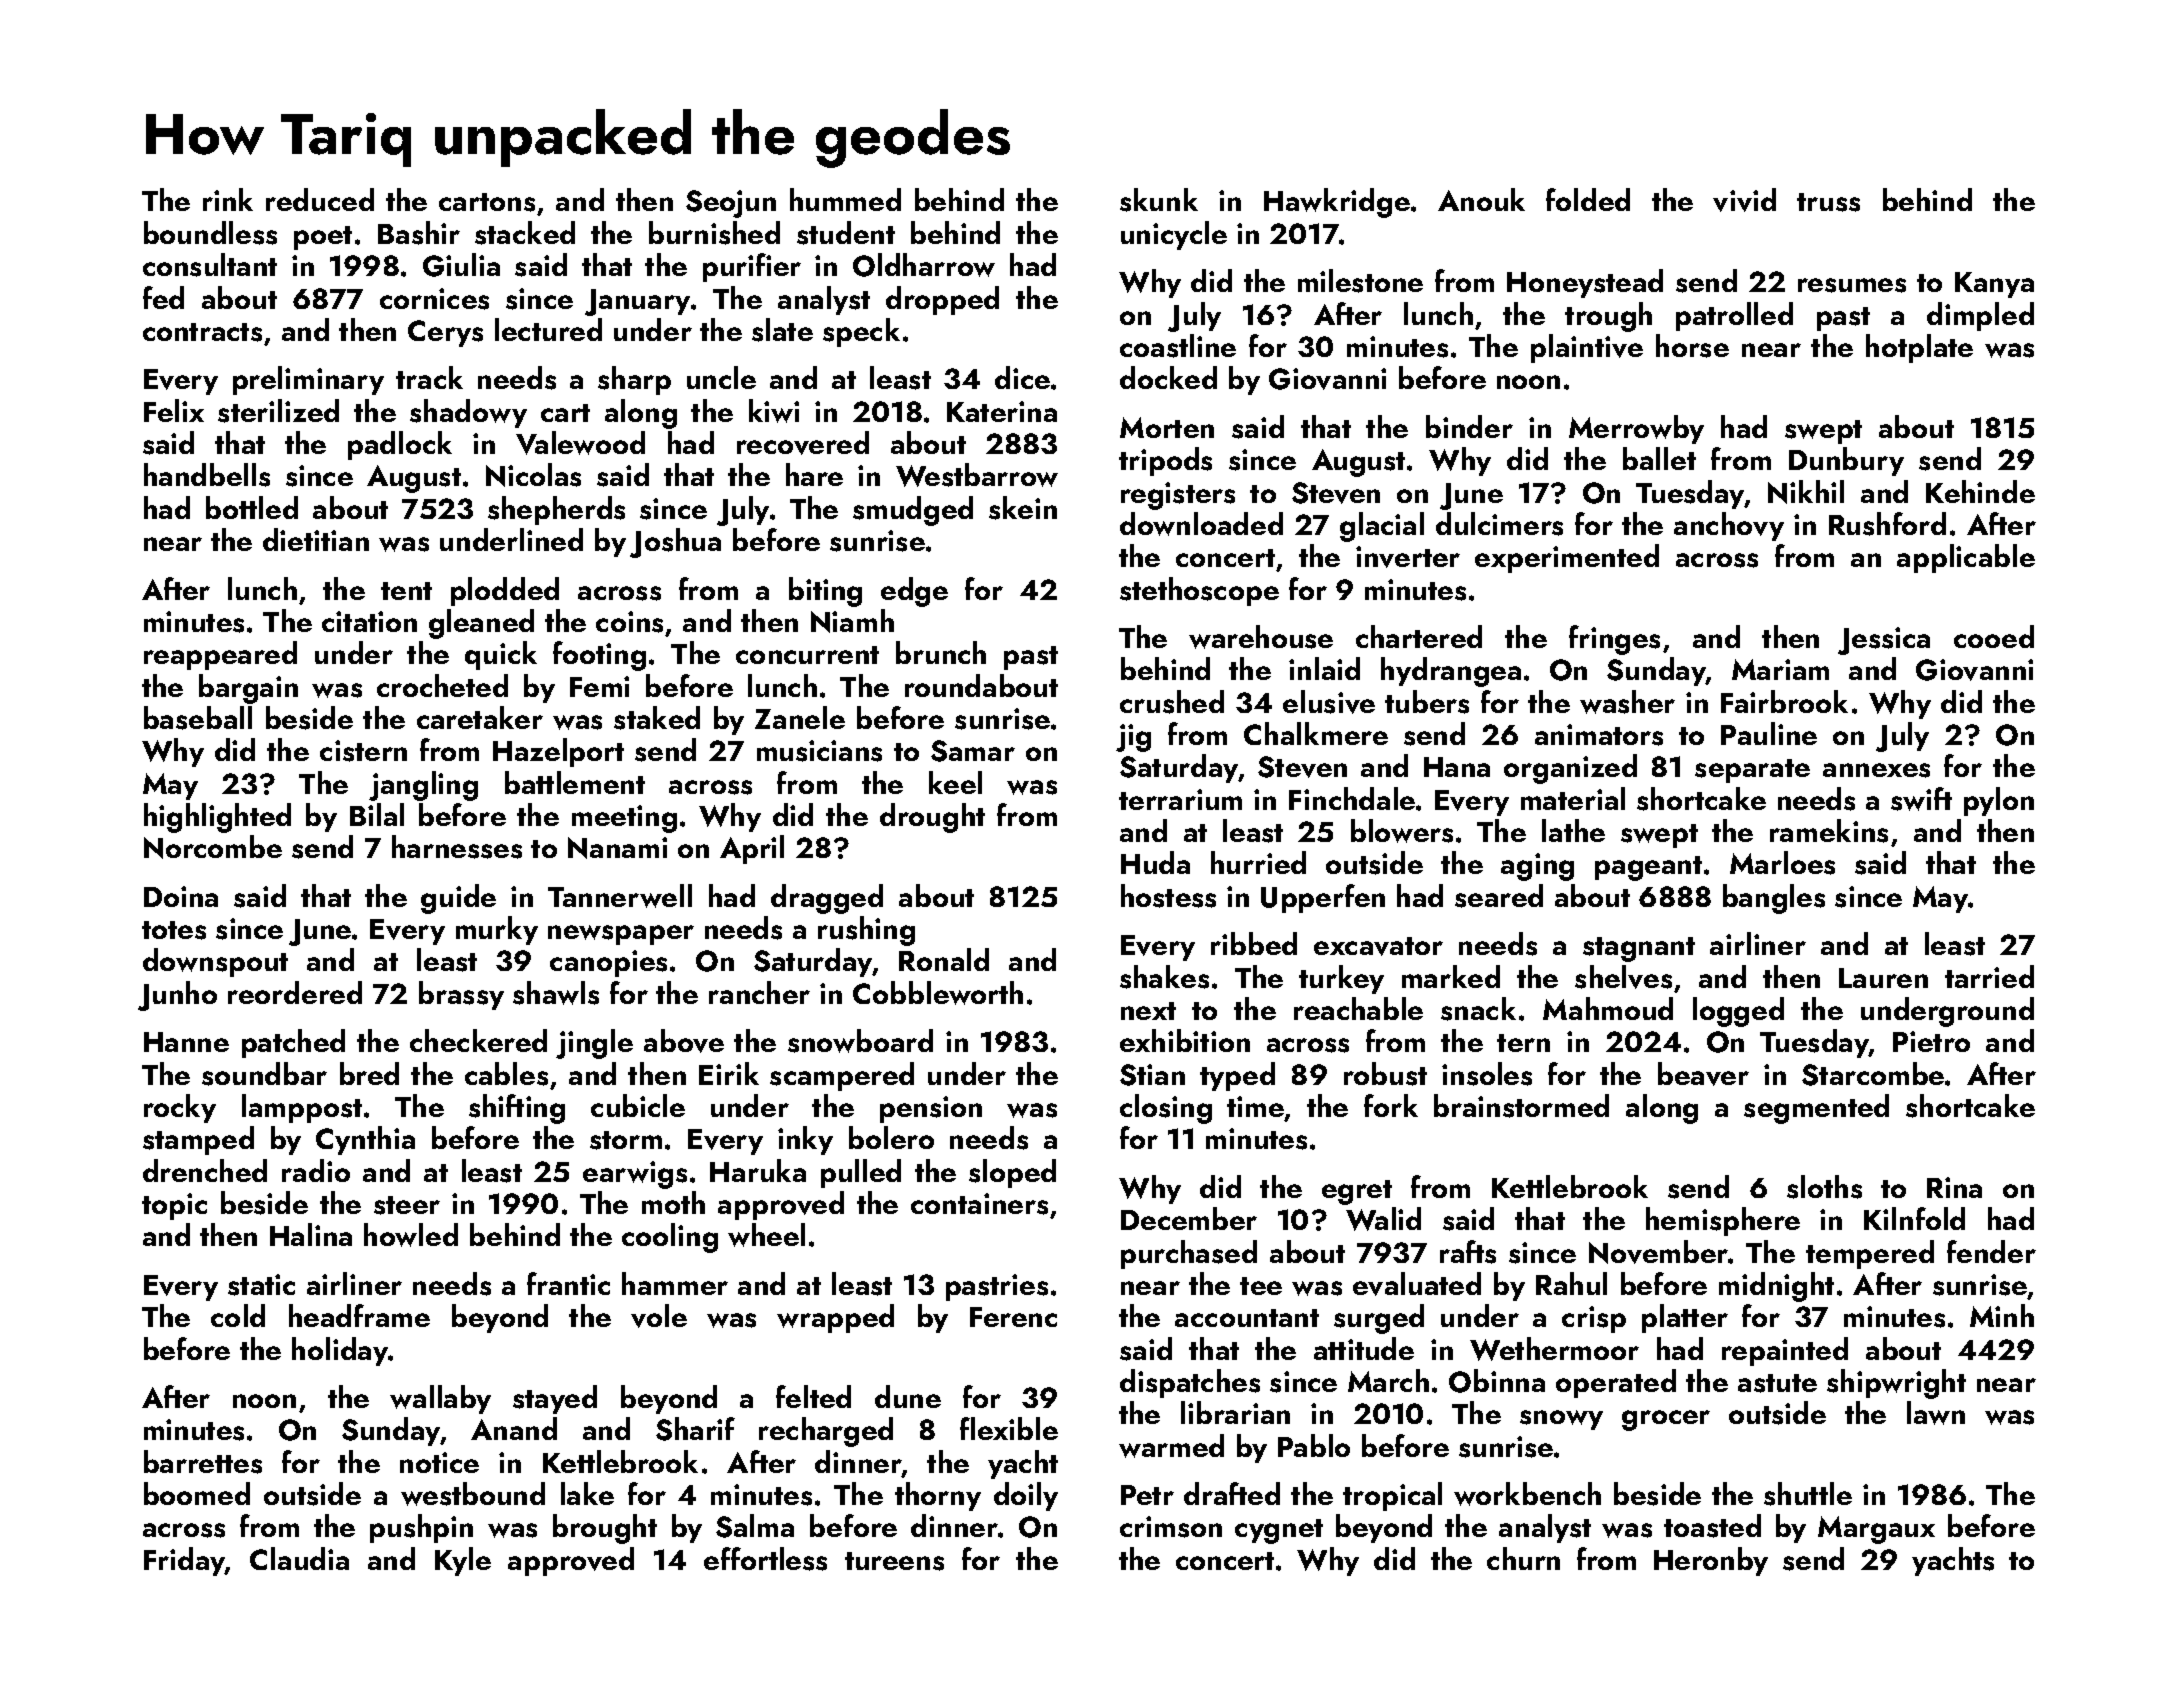 The height and width of the page is (1683, 2178). Describe the element at coordinates (913, 511) in the page. I see `smudged` at that location.
